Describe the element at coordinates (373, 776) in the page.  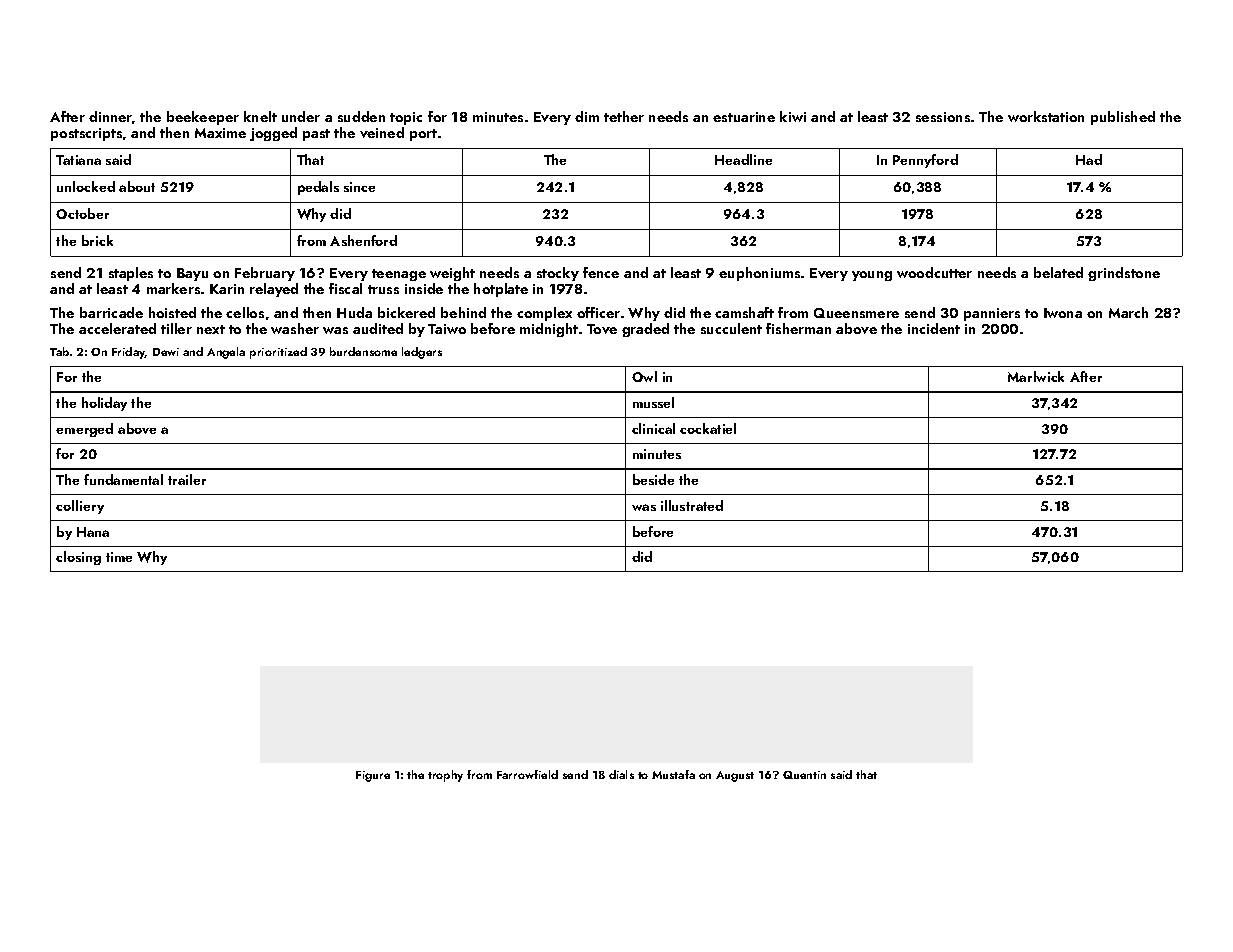
I see `Figure` at that location.
